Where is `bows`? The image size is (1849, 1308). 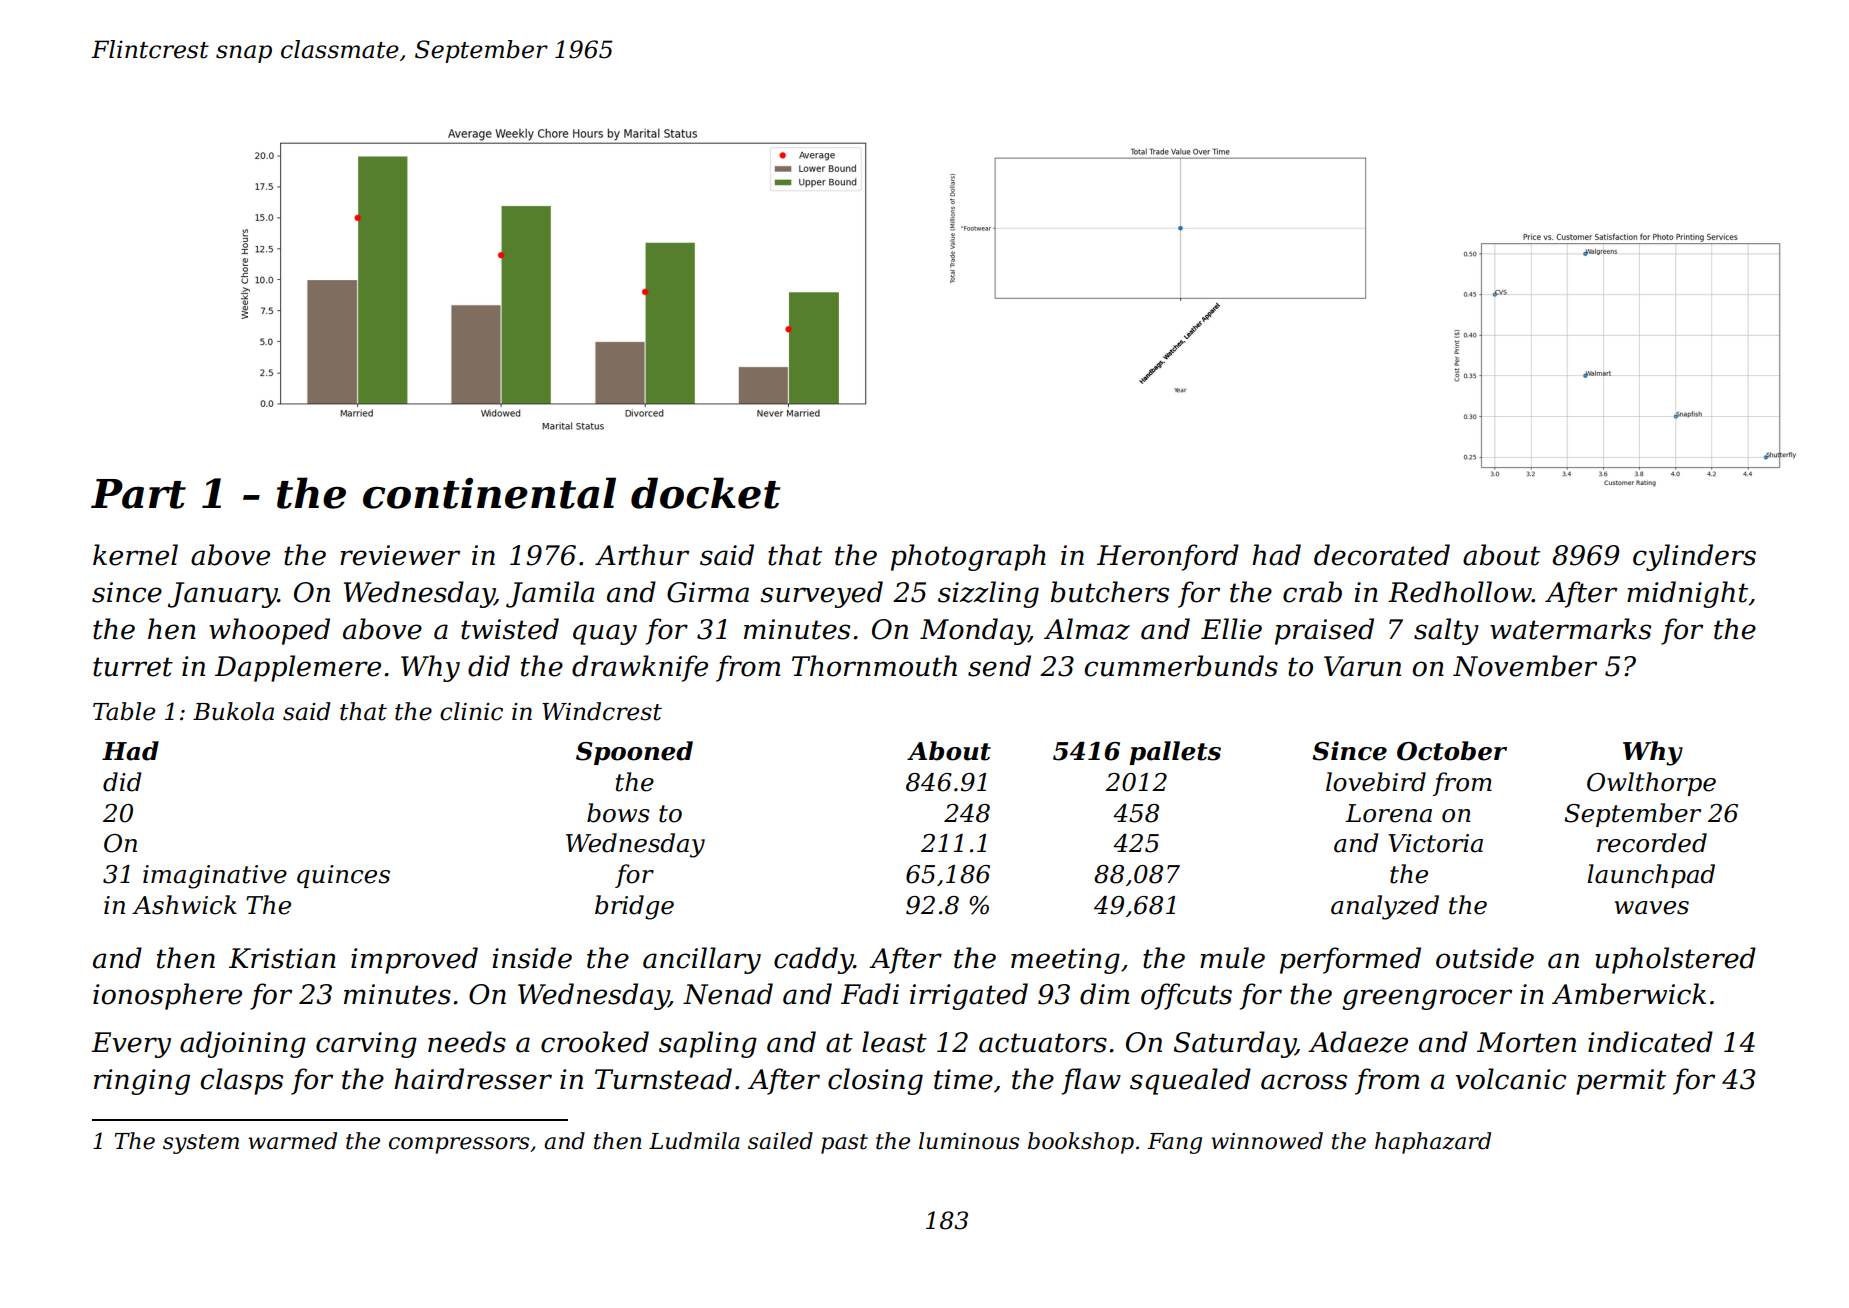
bows is located at coordinates (618, 813).
